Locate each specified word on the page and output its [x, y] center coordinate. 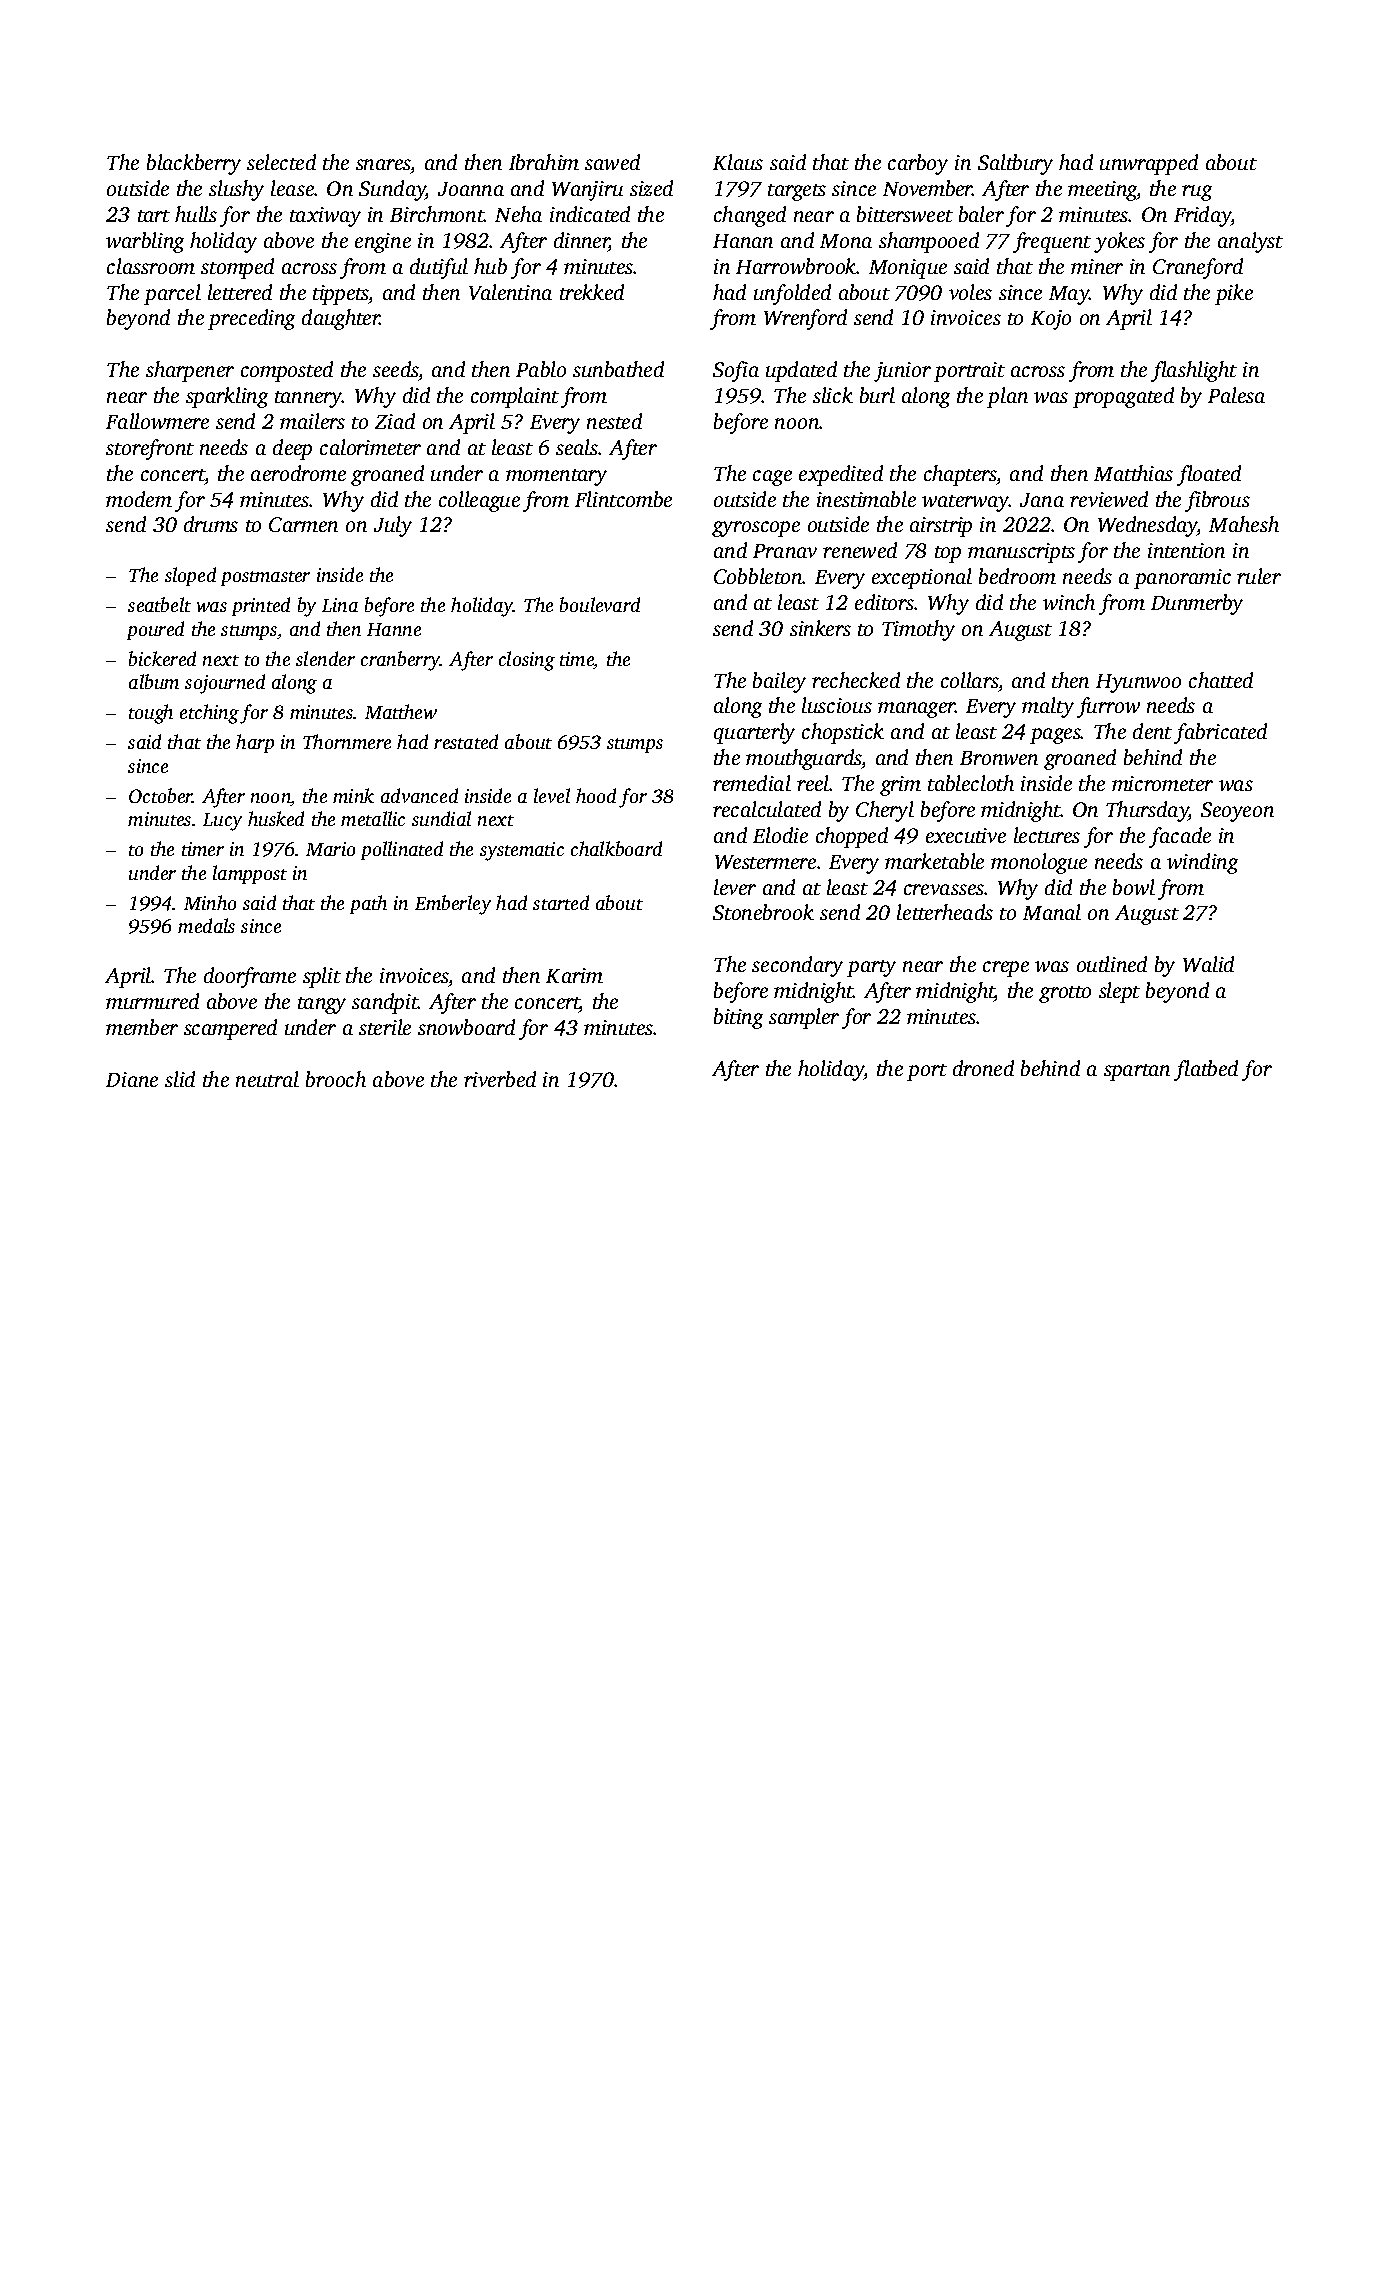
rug [1197, 193]
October [161, 795]
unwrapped [1149, 164]
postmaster [265, 578]
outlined [1112, 964]
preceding [251, 319]
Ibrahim [544, 162]
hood [596, 795]
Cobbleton [758, 576]
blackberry [194, 164]
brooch [336, 1079]
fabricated [1220, 733]
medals [206, 925]
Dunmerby [1197, 604]
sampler [804, 1018]
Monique [908, 269]
